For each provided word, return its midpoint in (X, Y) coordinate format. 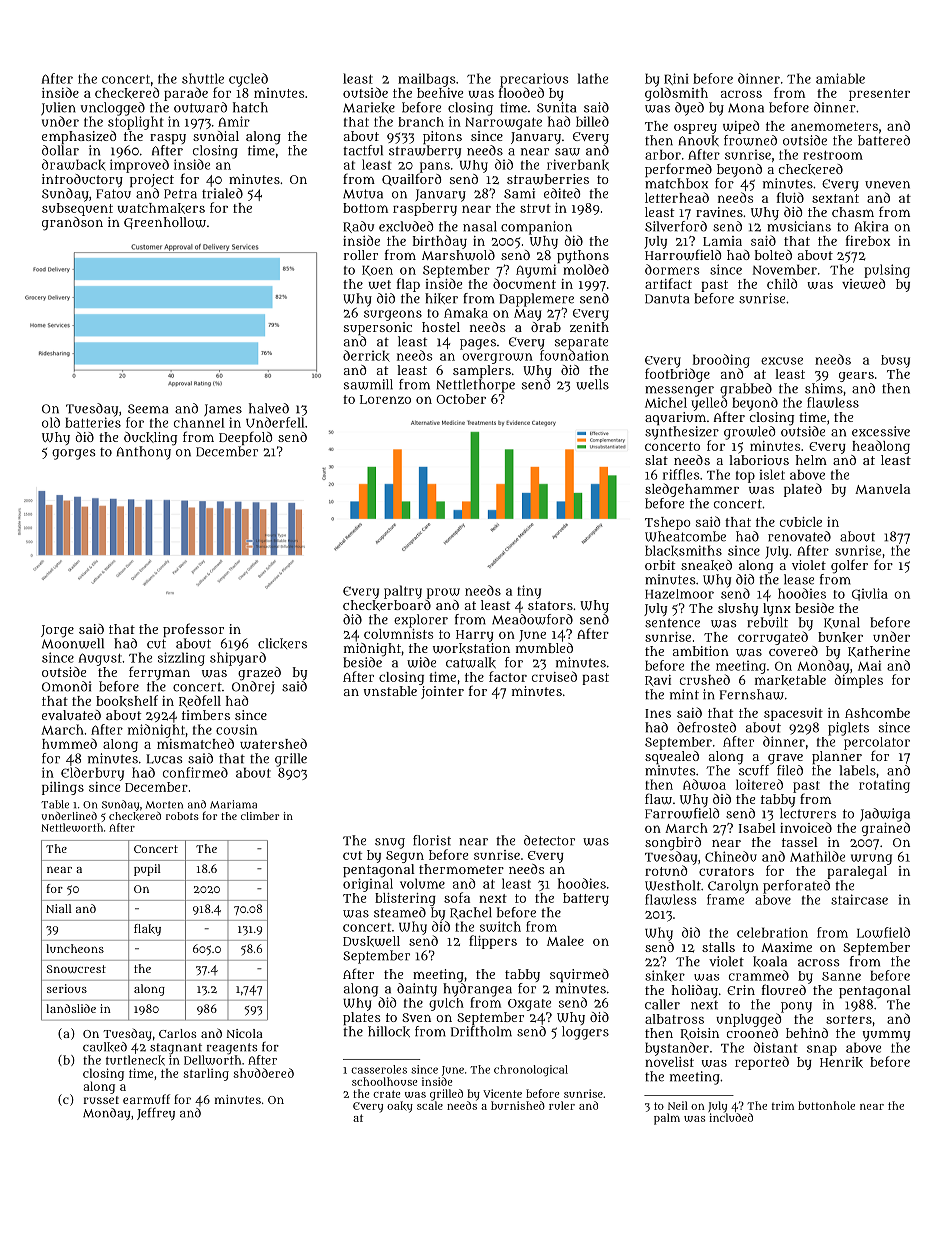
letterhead (677, 197)
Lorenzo (385, 399)
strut (535, 208)
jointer (442, 692)
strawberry (425, 152)
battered (884, 140)
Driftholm (481, 1031)
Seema (148, 409)
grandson (72, 224)
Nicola (245, 1033)
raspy (168, 139)
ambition (701, 651)
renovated (799, 536)
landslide (71, 1008)
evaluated (71, 715)
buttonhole (826, 1105)
